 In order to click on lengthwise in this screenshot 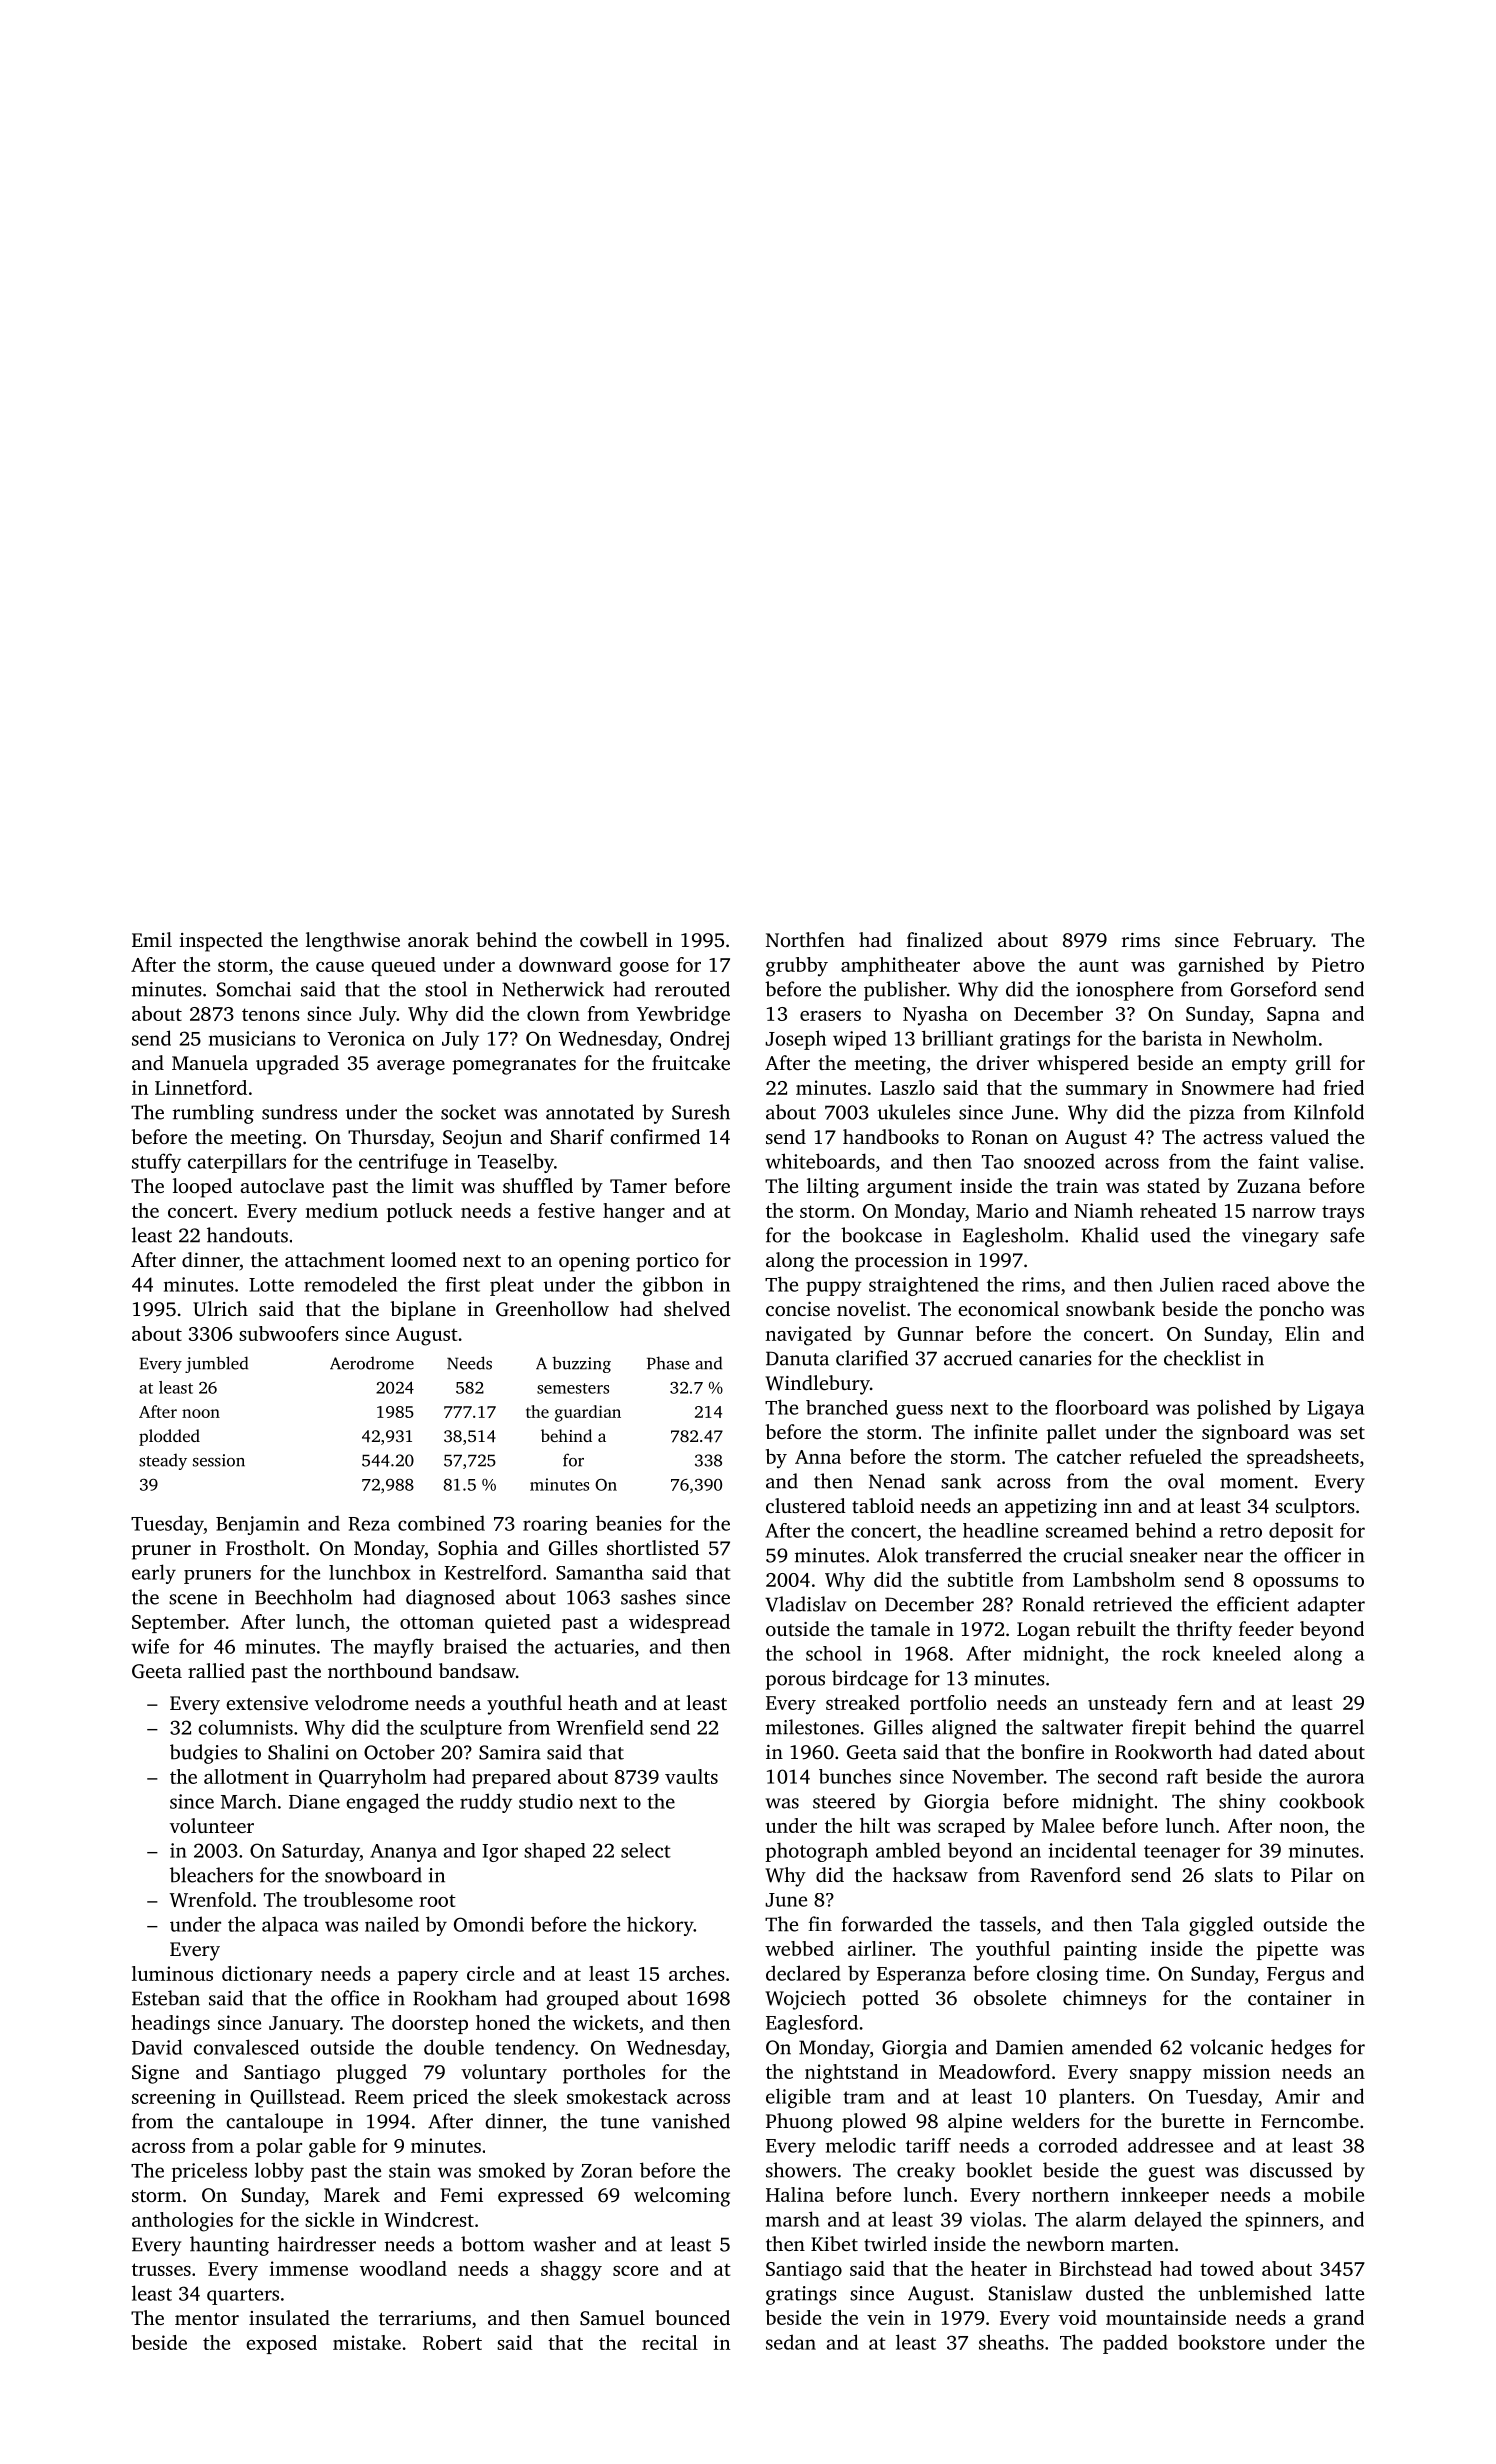, I will do `click(353, 942)`.
